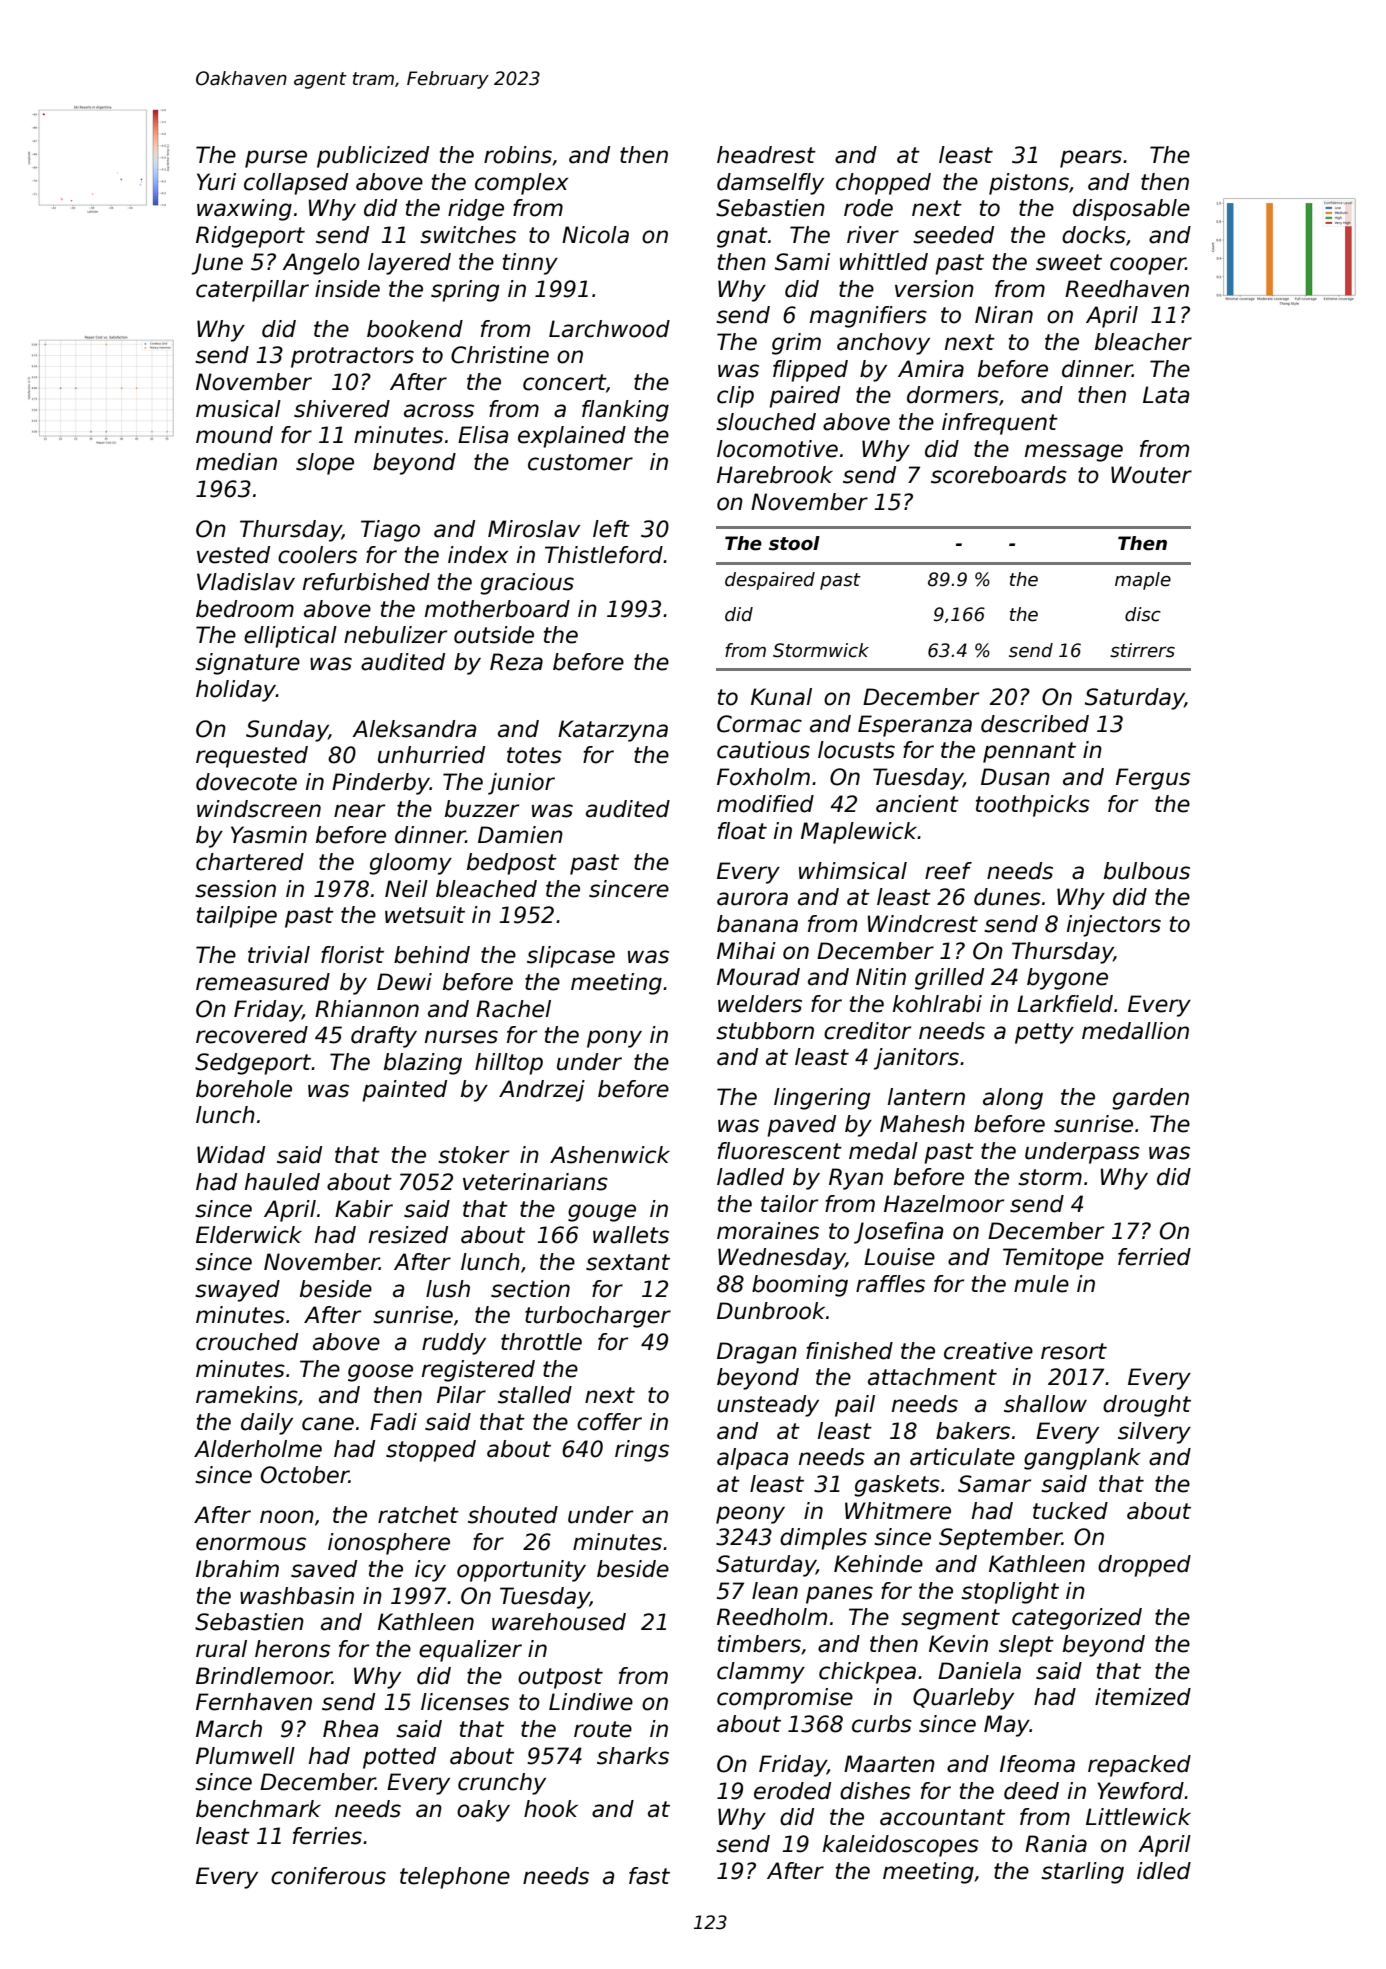 This page has width=1386, height=1969. I want to click on purse, so click(276, 159).
